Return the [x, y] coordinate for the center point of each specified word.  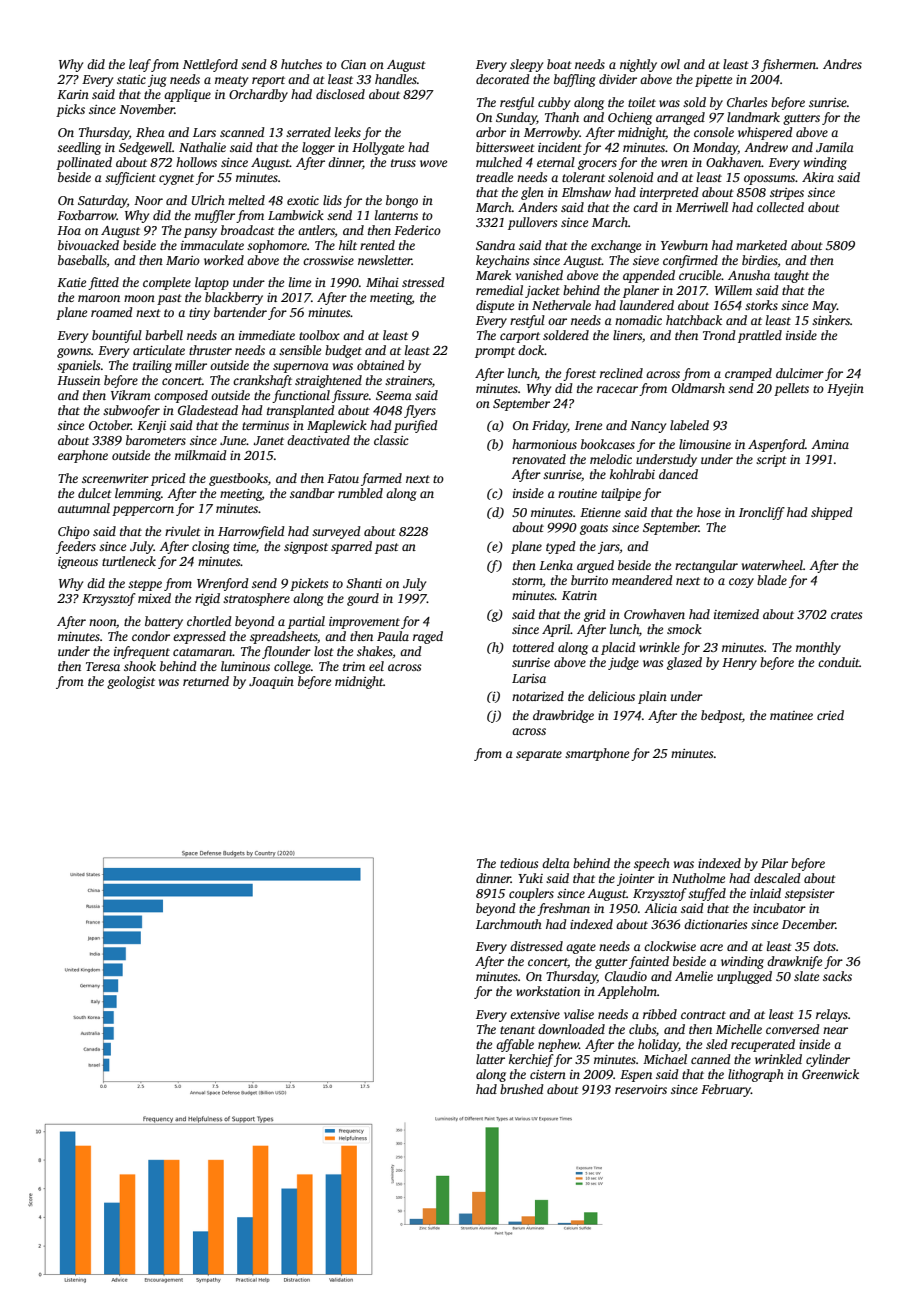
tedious [519, 863]
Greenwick [830, 1074]
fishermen [788, 65]
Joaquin [271, 683]
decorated [503, 79]
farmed [381, 479]
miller [191, 365]
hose [709, 512]
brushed [522, 1089]
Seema [394, 395]
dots [824, 946]
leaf [140, 65]
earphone [83, 456]
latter [490, 1059]
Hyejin [845, 390]
